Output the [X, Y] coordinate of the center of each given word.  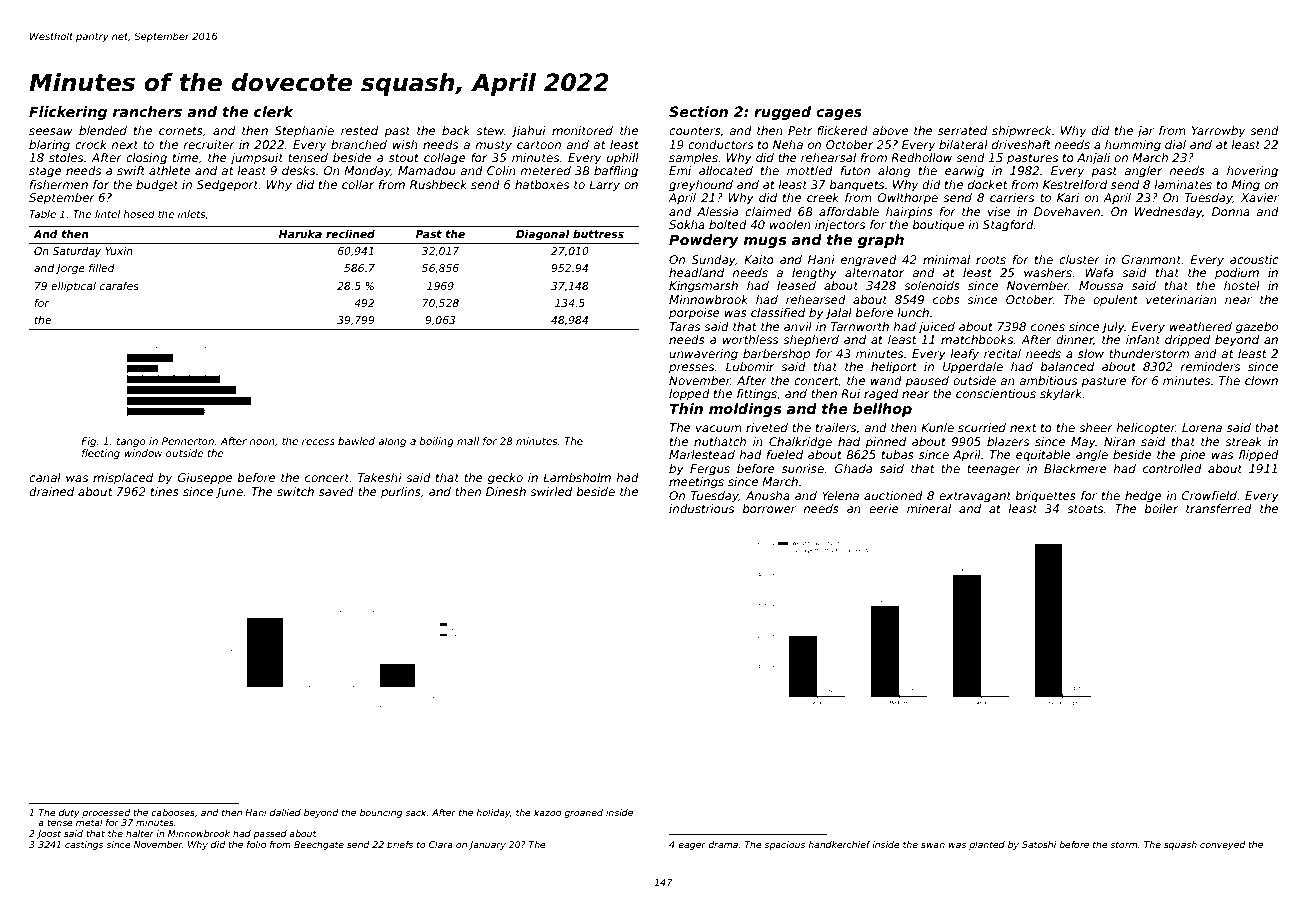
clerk [273, 111]
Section [698, 111]
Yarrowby [1218, 132]
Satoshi [1039, 844]
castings [84, 845]
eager [692, 846]
